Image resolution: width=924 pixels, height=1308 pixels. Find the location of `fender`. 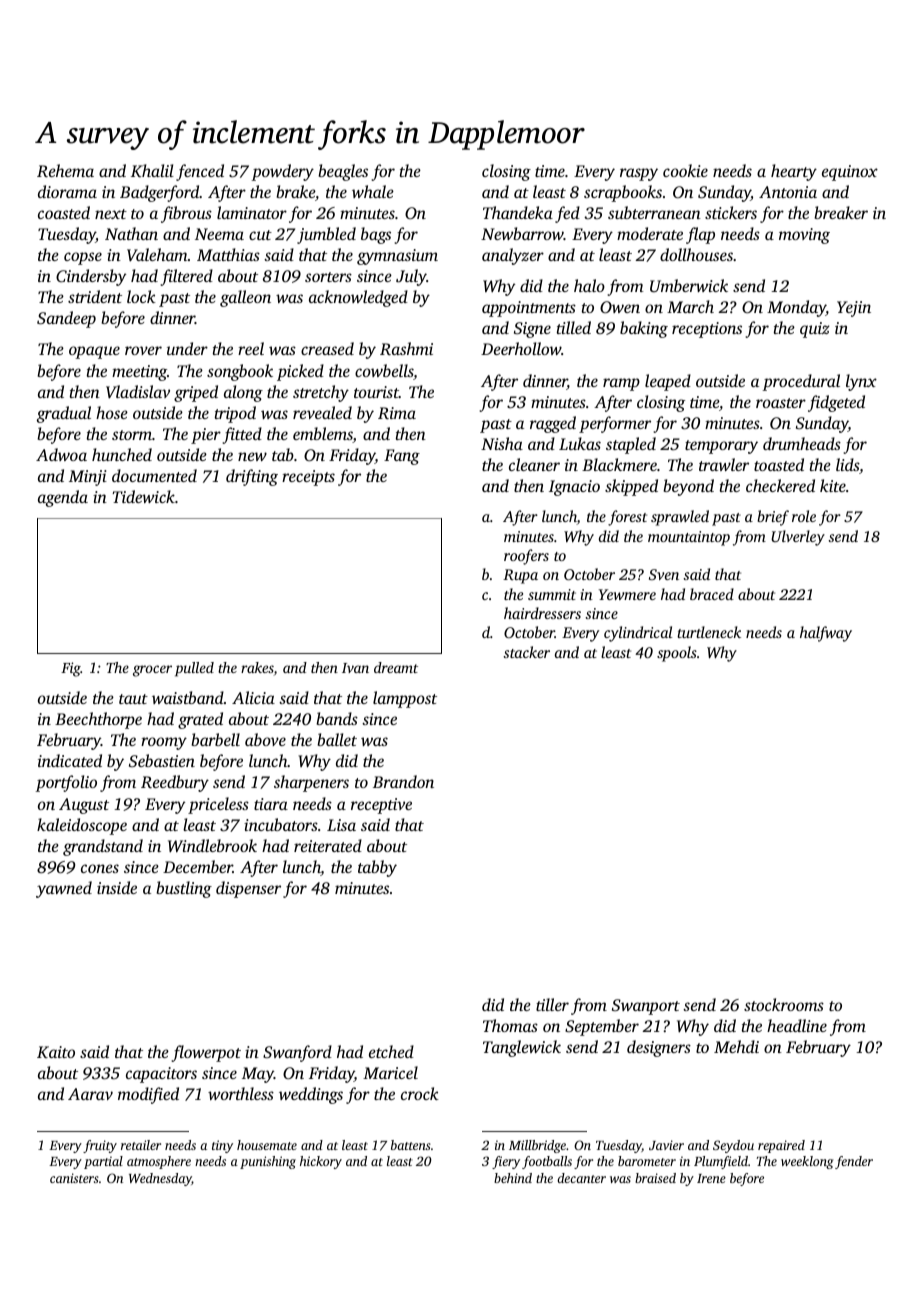

fender is located at coordinates (854, 1162).
